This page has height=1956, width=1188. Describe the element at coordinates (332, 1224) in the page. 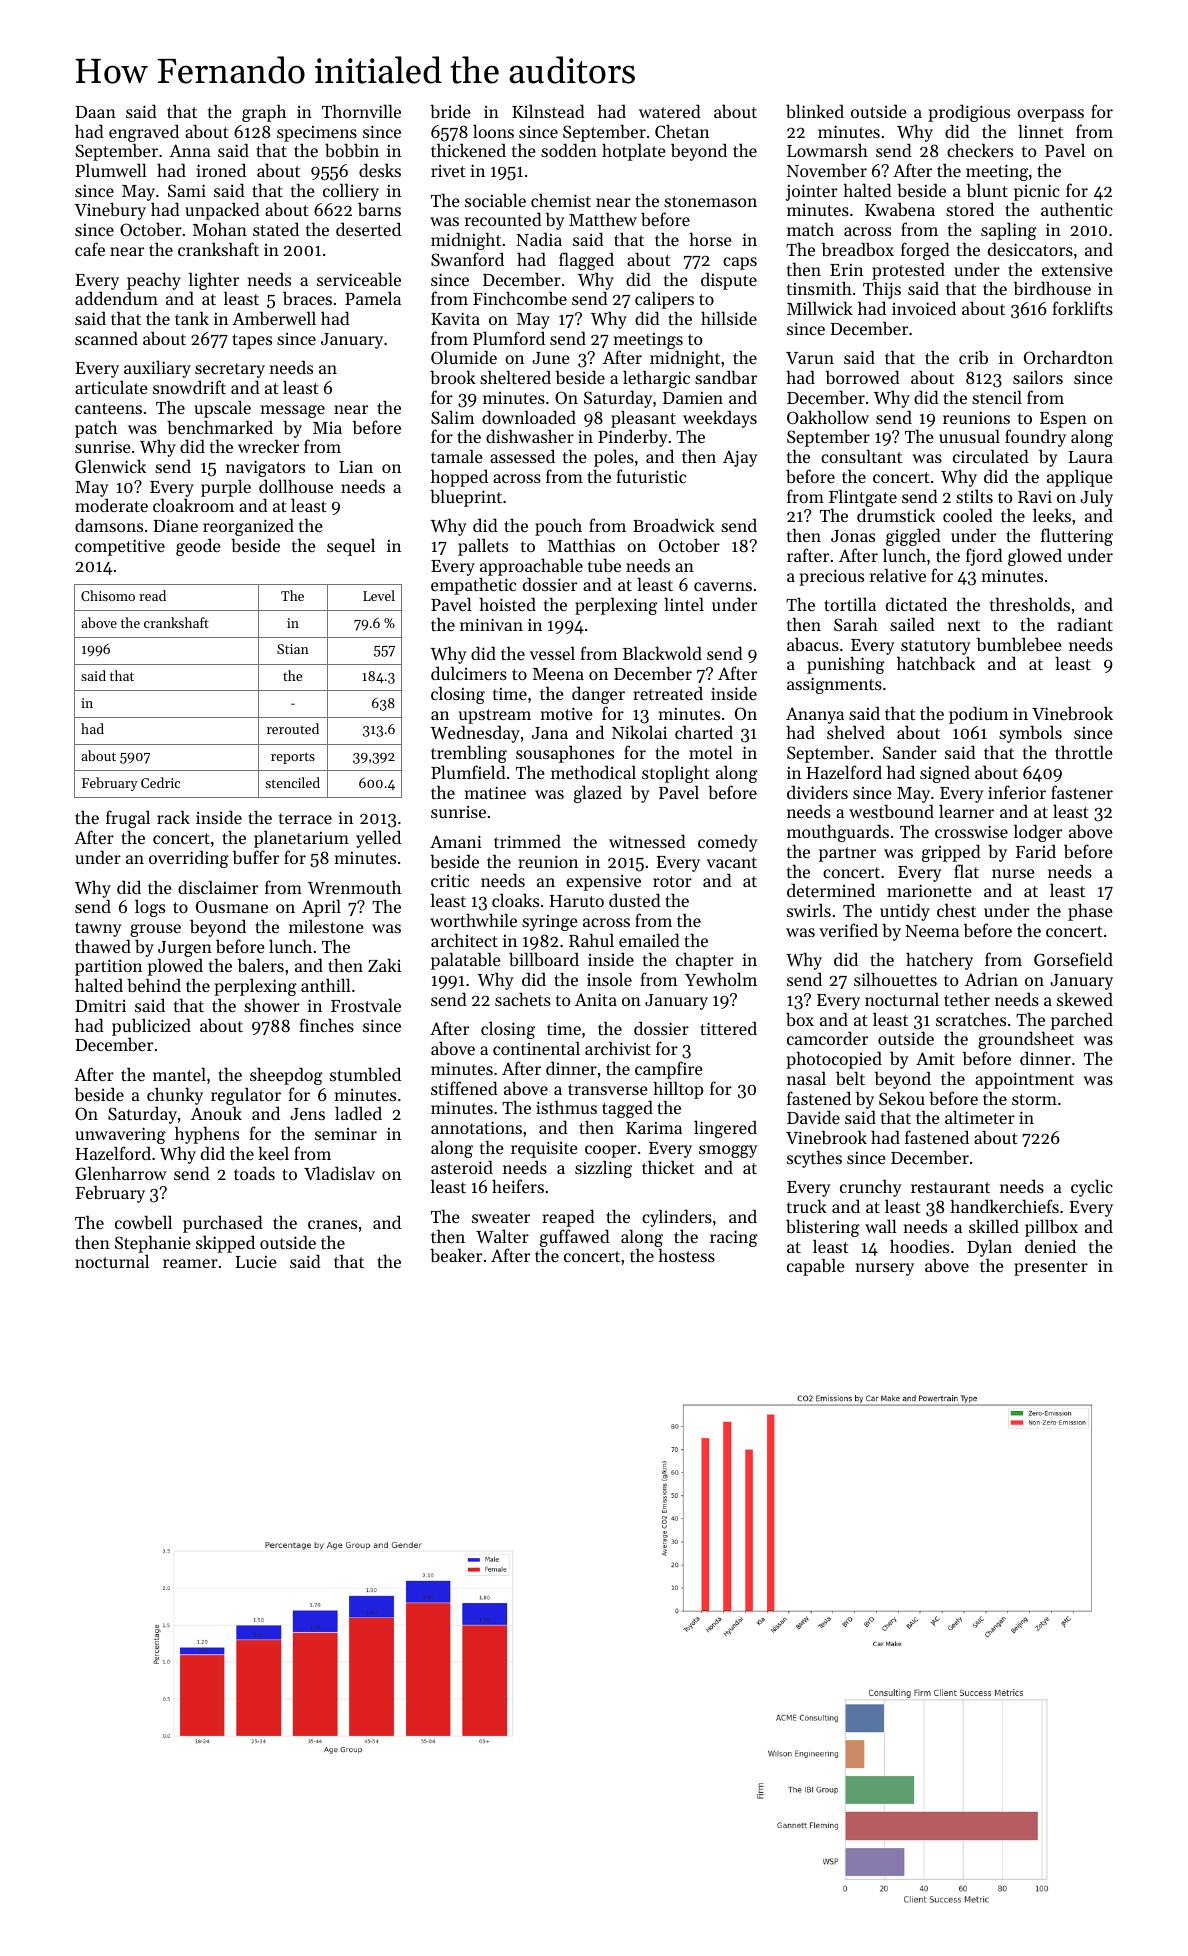

I see `cranes` at that location.
